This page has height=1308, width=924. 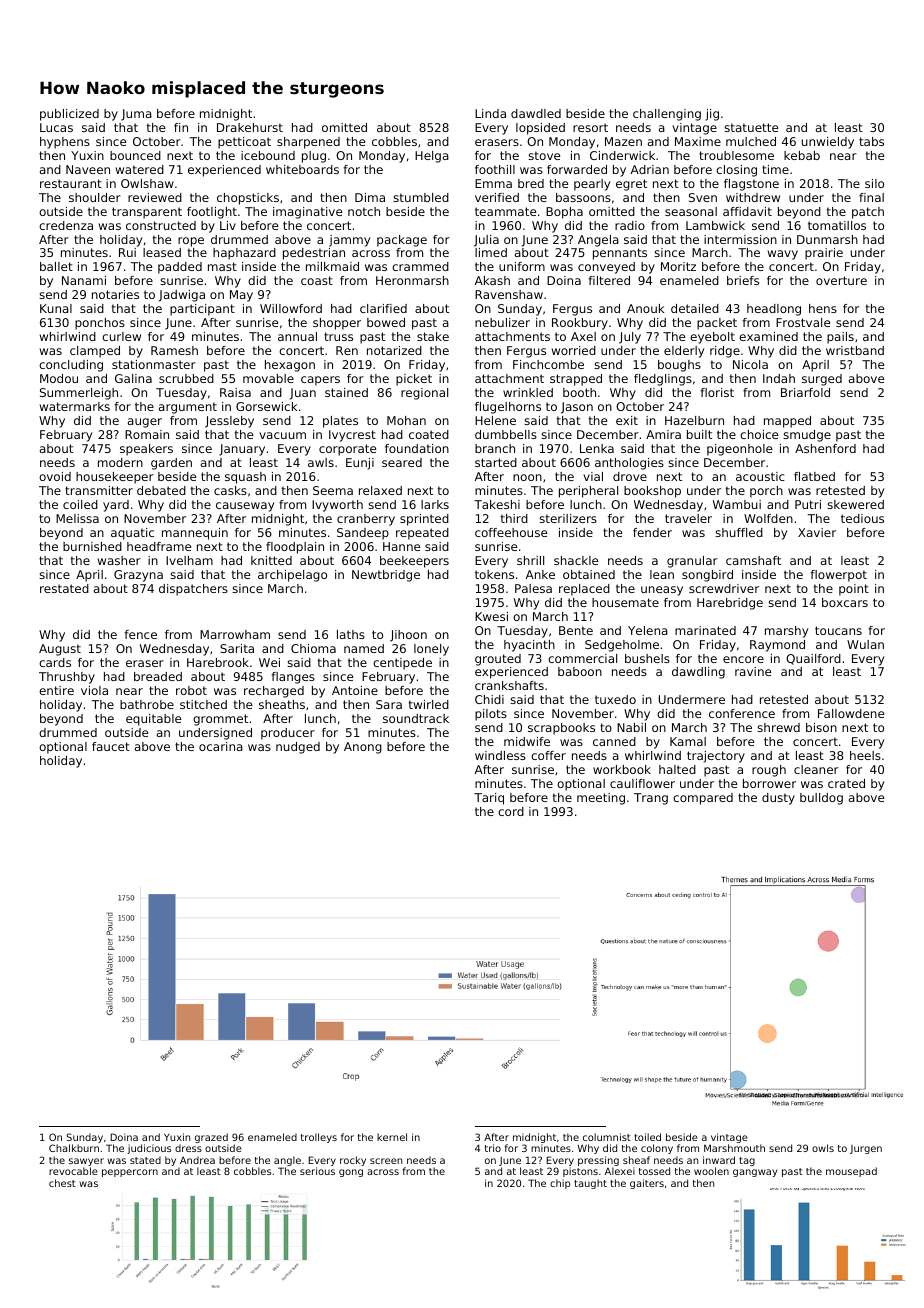 What do you see at coordinates (837, 225) in the page?
I see `tomatillos` at bounding box center [837, 225].
